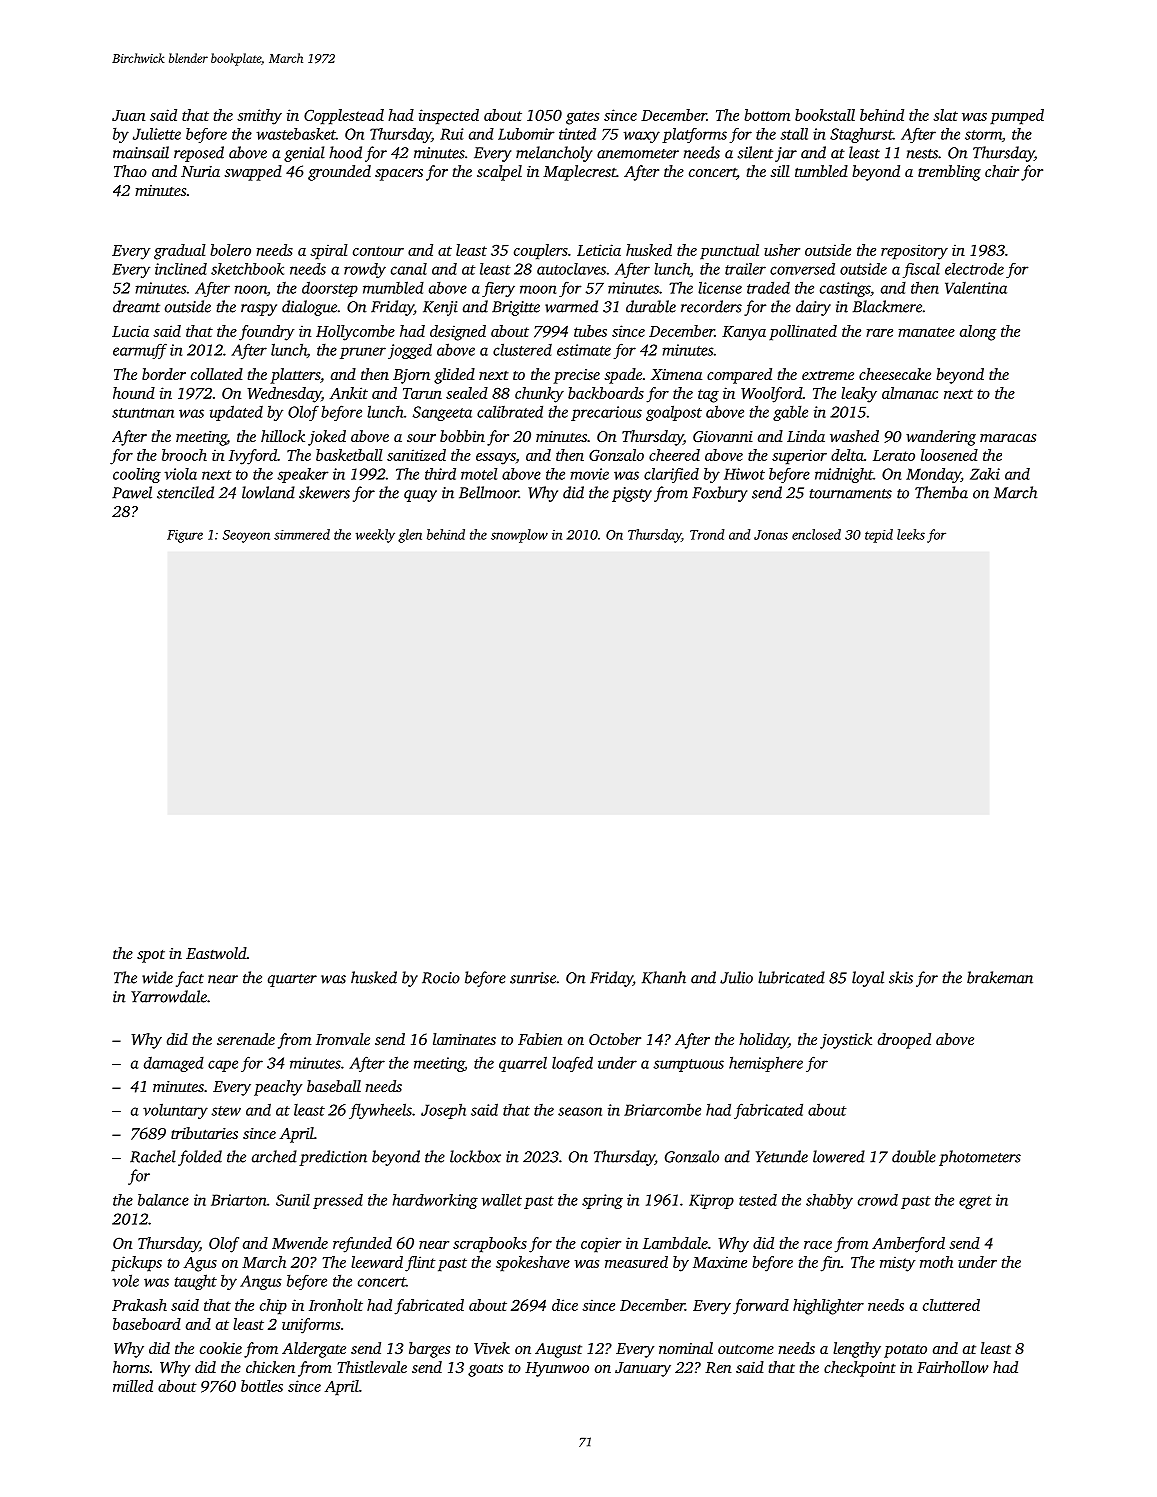 The image size is (1157, 1497). I want to click on along, so click(978, 333).
